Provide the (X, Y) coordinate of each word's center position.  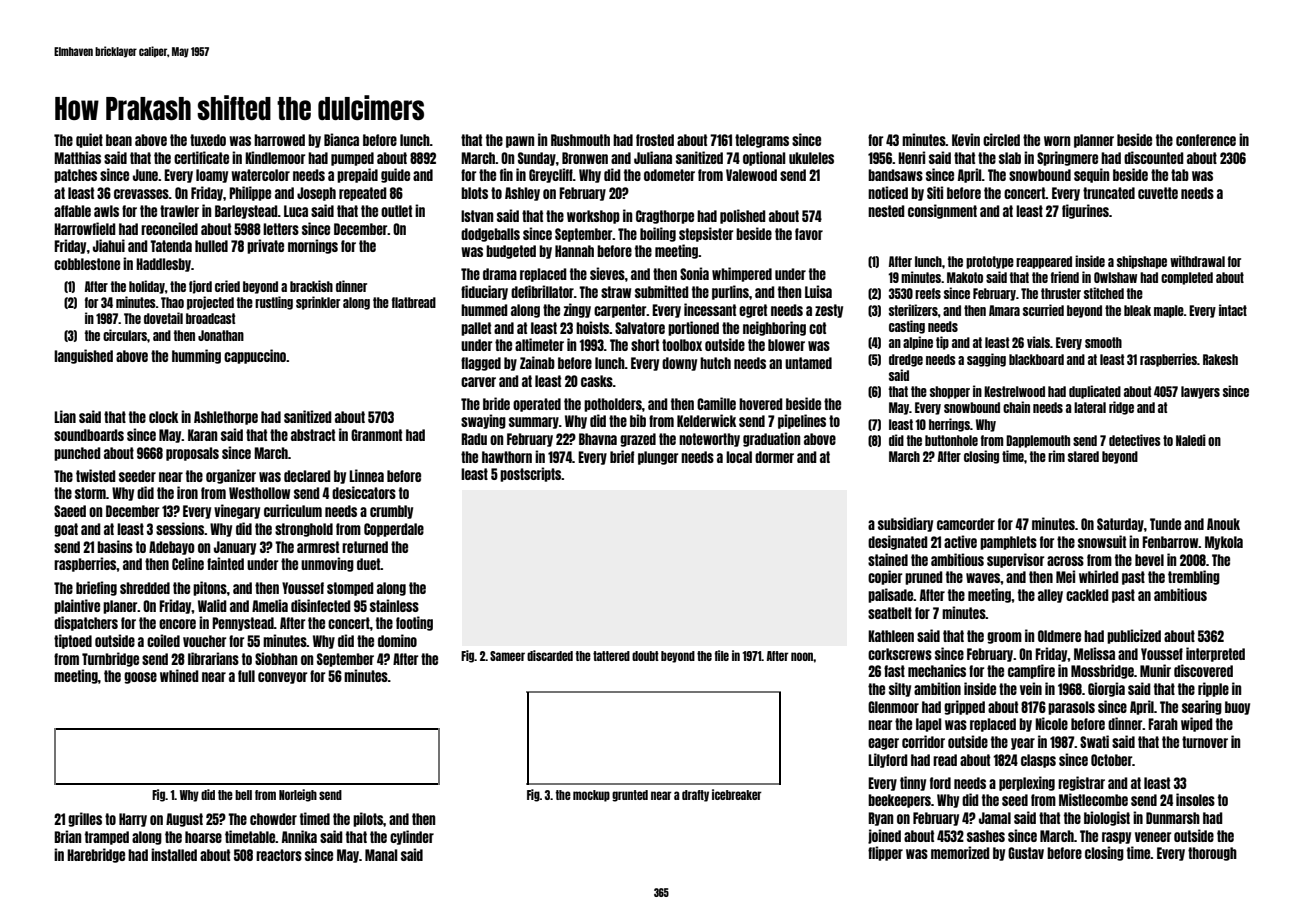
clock (163, 417)
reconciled (169, 228)
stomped (350, 589)
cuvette (1158, 193)
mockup (591, 796)
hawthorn (507, 457)
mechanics (937, 670)
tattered (611, 656)
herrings (949, 425)
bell (243, 795)
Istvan (477, 216)
